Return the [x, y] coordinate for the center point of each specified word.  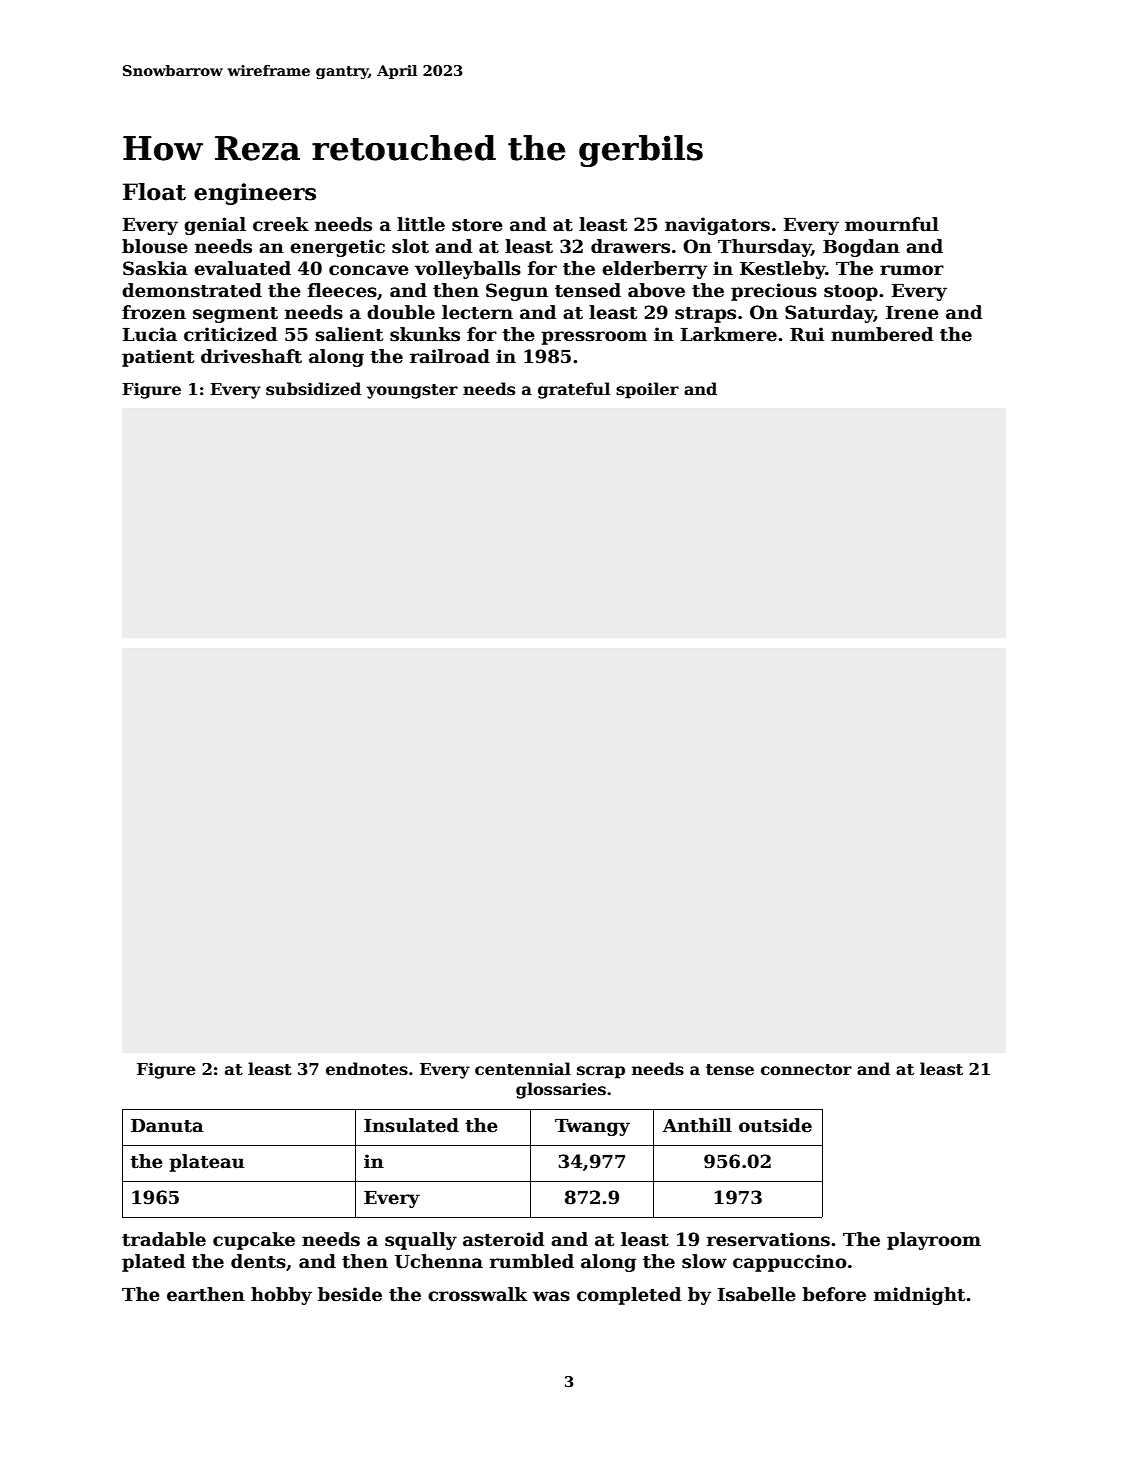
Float [154, 192]
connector [806, 1070]
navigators [717, 226]
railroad [450, 356]
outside [775, 1125]
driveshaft [251, 356]
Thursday [764, 248]
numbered [882, 334]
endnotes [367, 1069]
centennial [523, 1069]
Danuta [167, 1126]
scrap [601, 1072]
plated [153, 1263]
